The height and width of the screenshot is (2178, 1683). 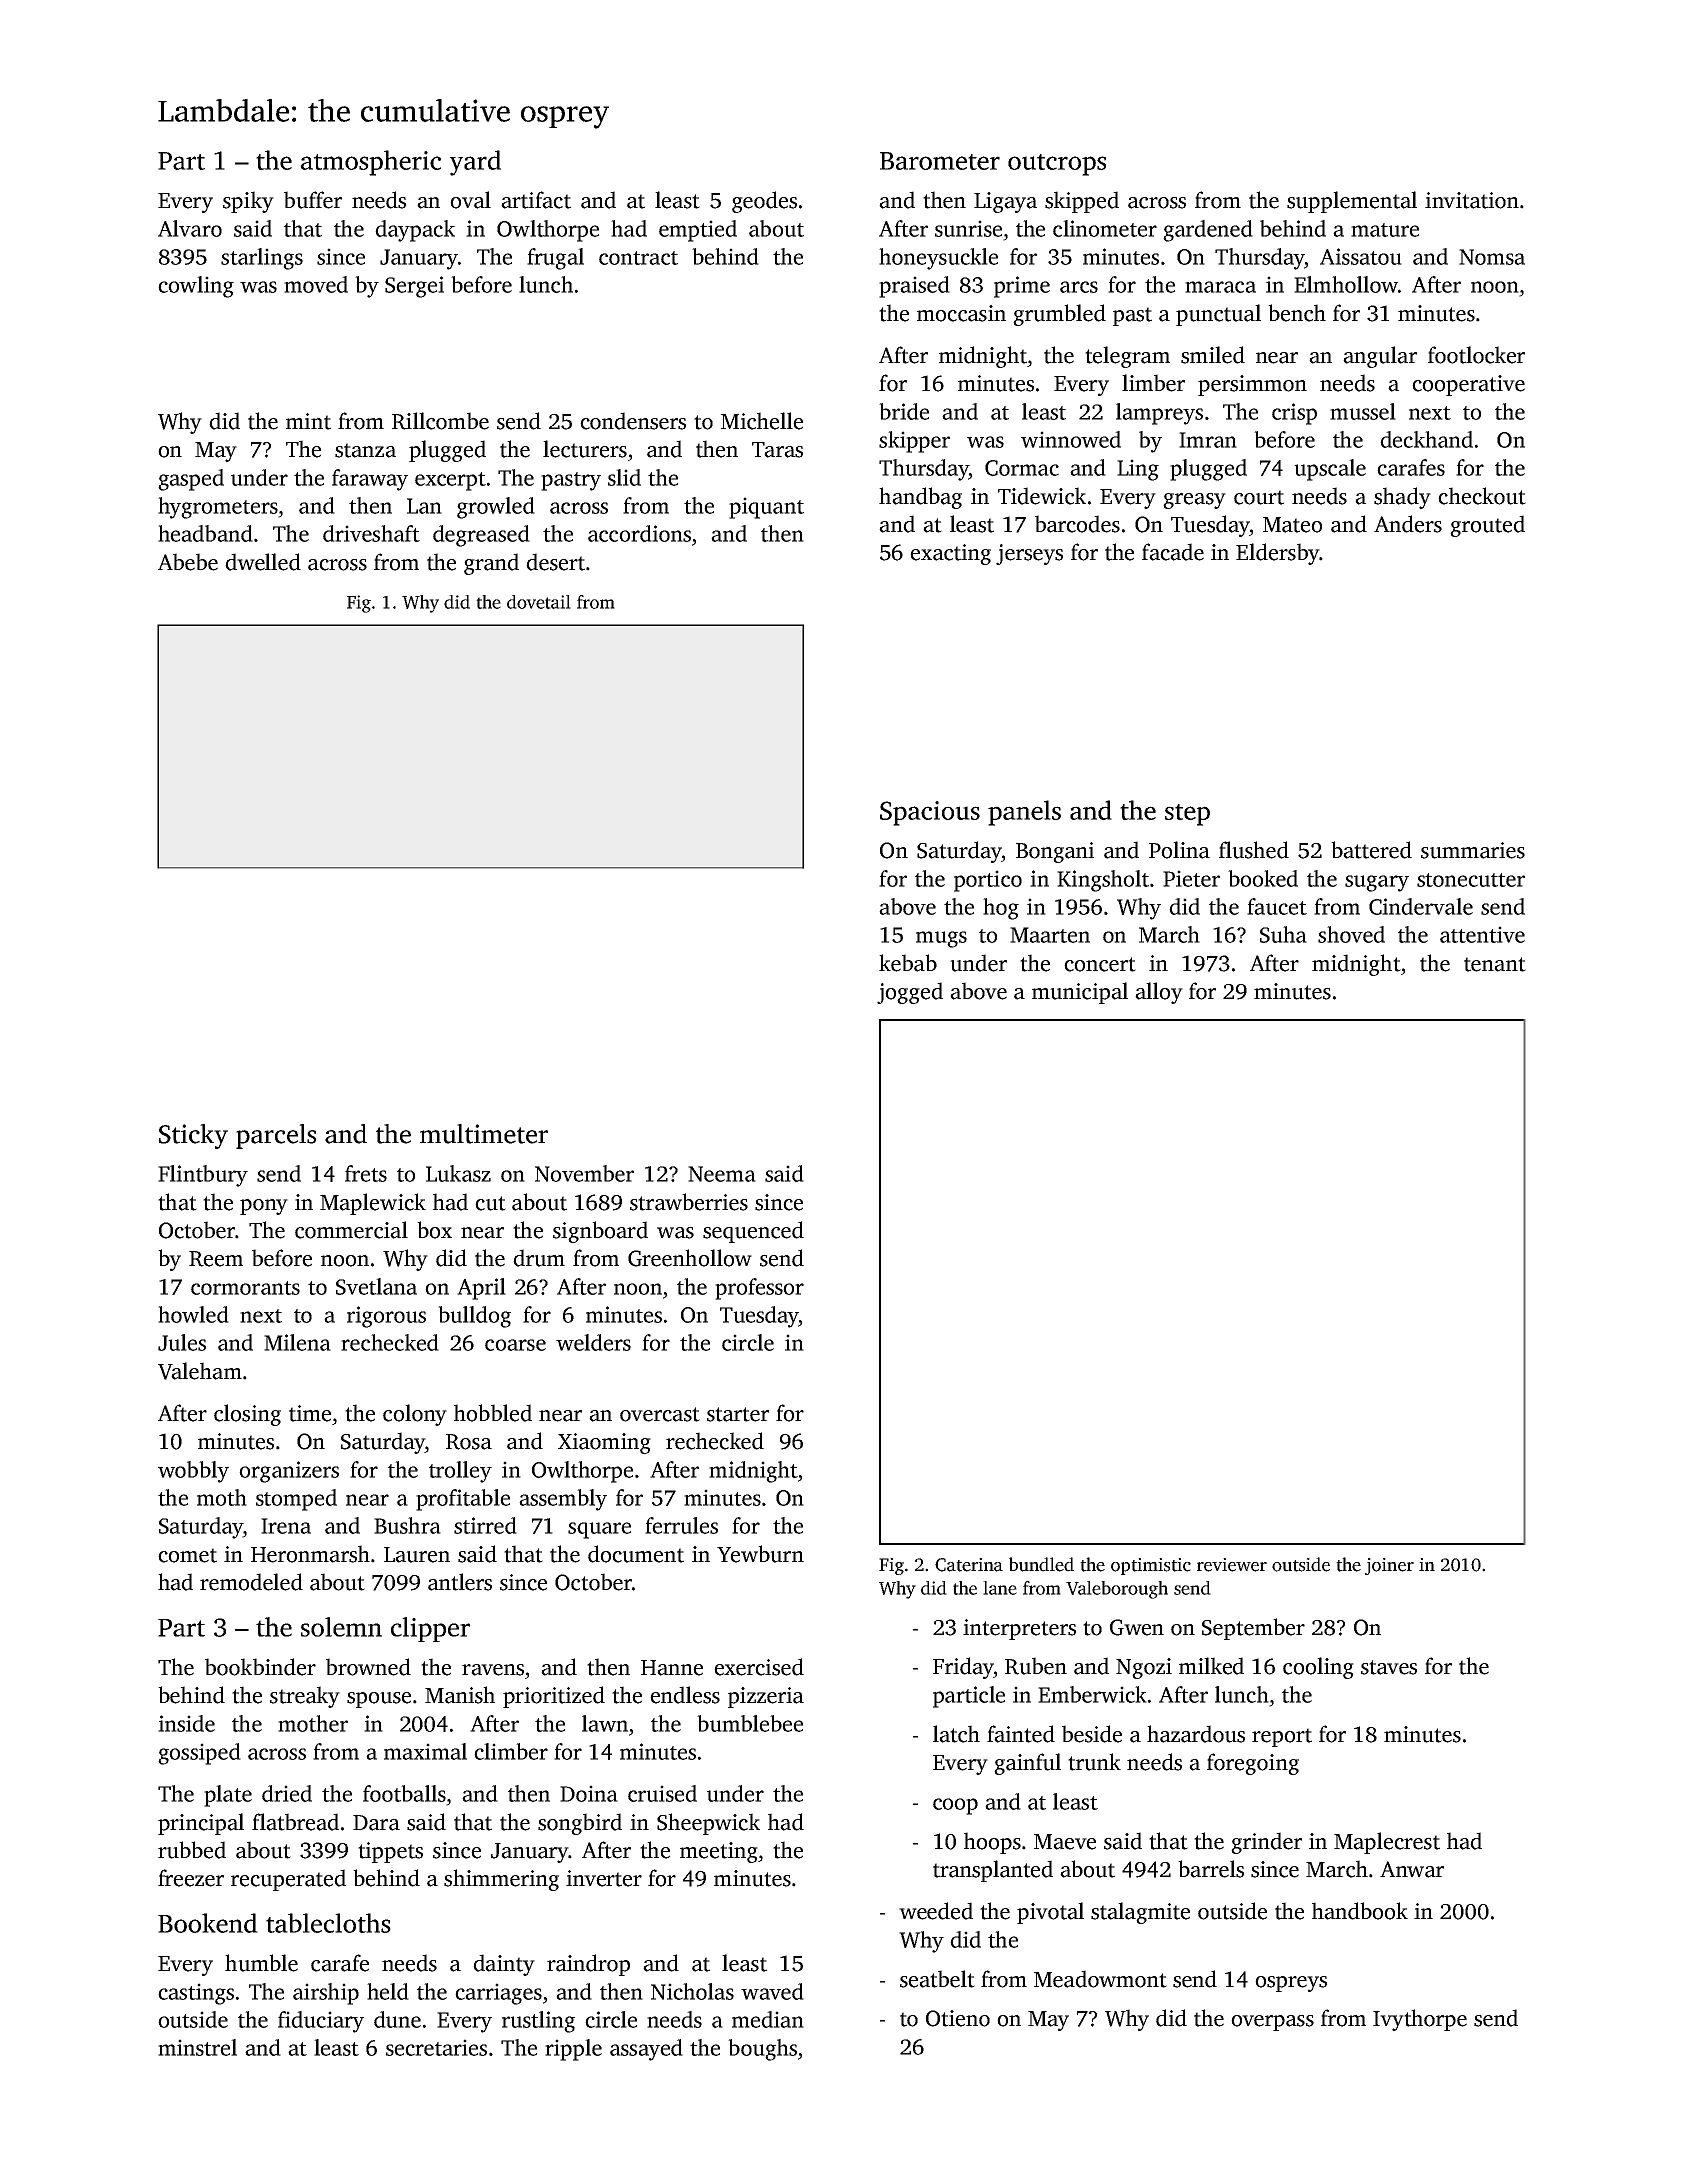 I want to click on tablecloths, so click(x=328, y=1923).
